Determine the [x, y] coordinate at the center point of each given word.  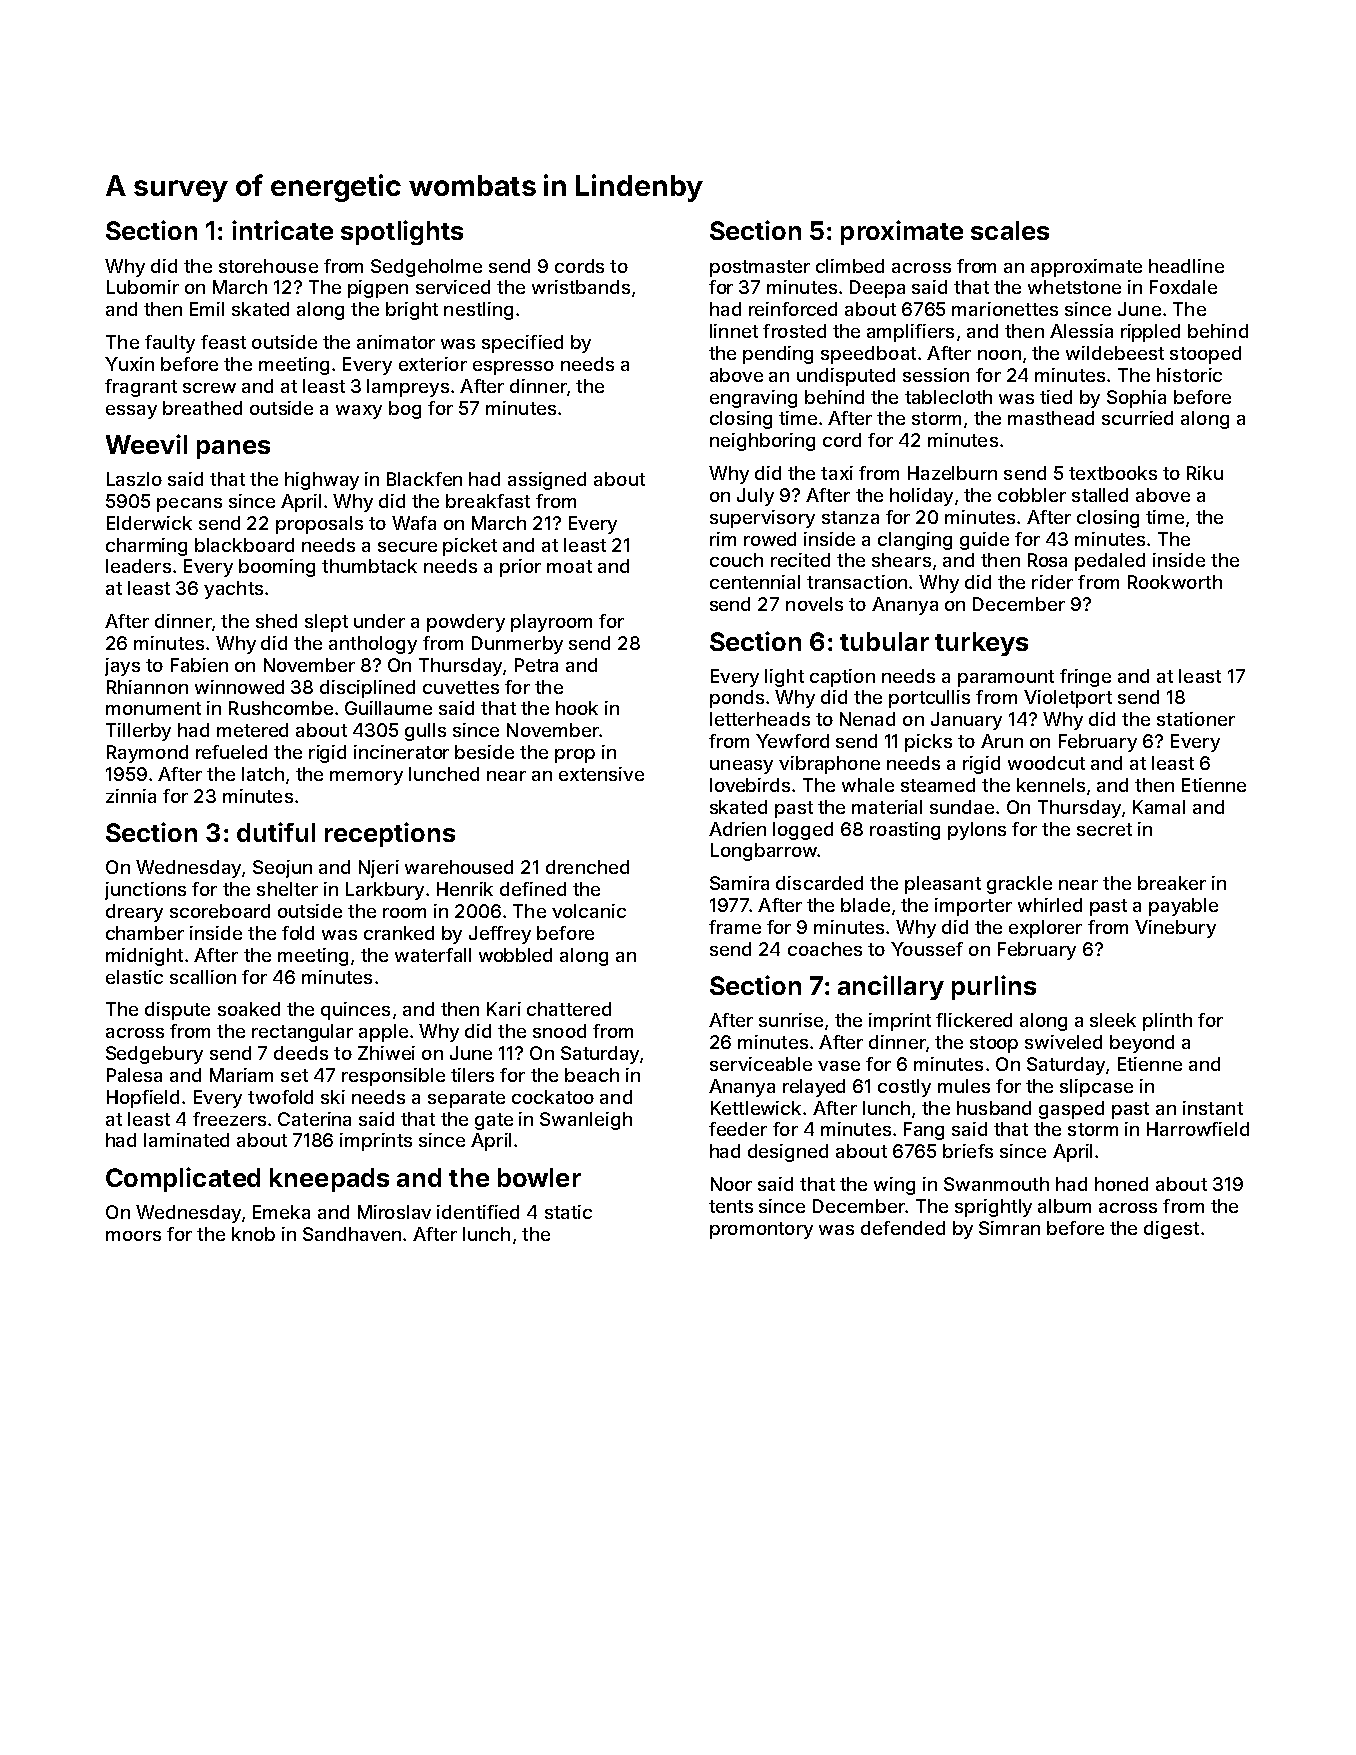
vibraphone [829, 765]
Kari [504, 1009]
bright [412, 311]
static [568, 1212]
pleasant [943, 885]
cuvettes [461, 687]
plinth [1167, 1022]
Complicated [183, 1179]
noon [999, 355]
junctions [145, 891]
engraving [753, 399]
